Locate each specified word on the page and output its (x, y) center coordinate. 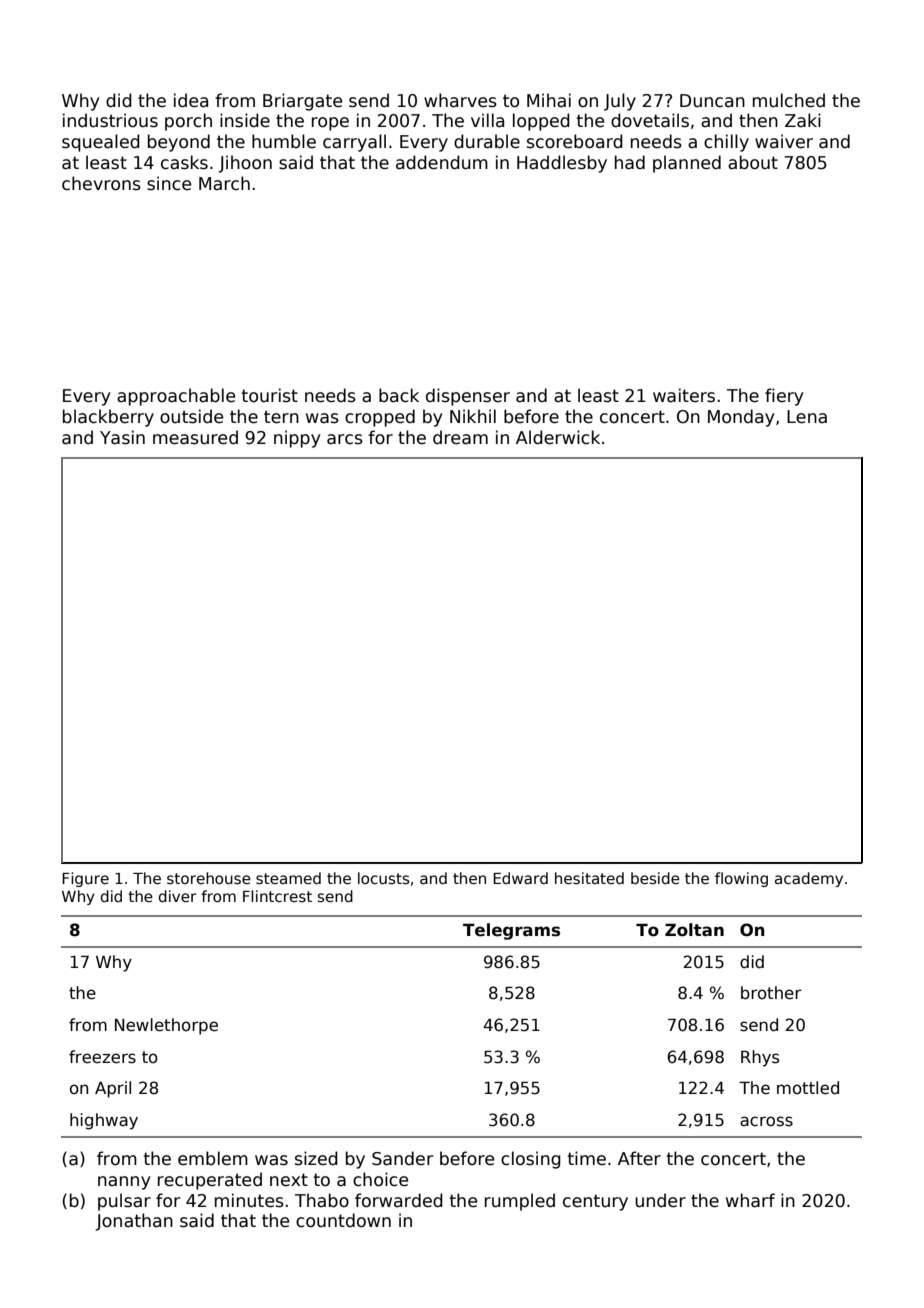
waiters (684, 395)
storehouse (209, 878)
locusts (383, 878)
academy (809, 879)
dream (460, 437)
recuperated (210, 1181)
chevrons (101, 183)
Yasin (122, 437)
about (753, 162)
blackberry (108, 418)
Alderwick (558, 437)
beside (655, 878)
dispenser (468, 397)
